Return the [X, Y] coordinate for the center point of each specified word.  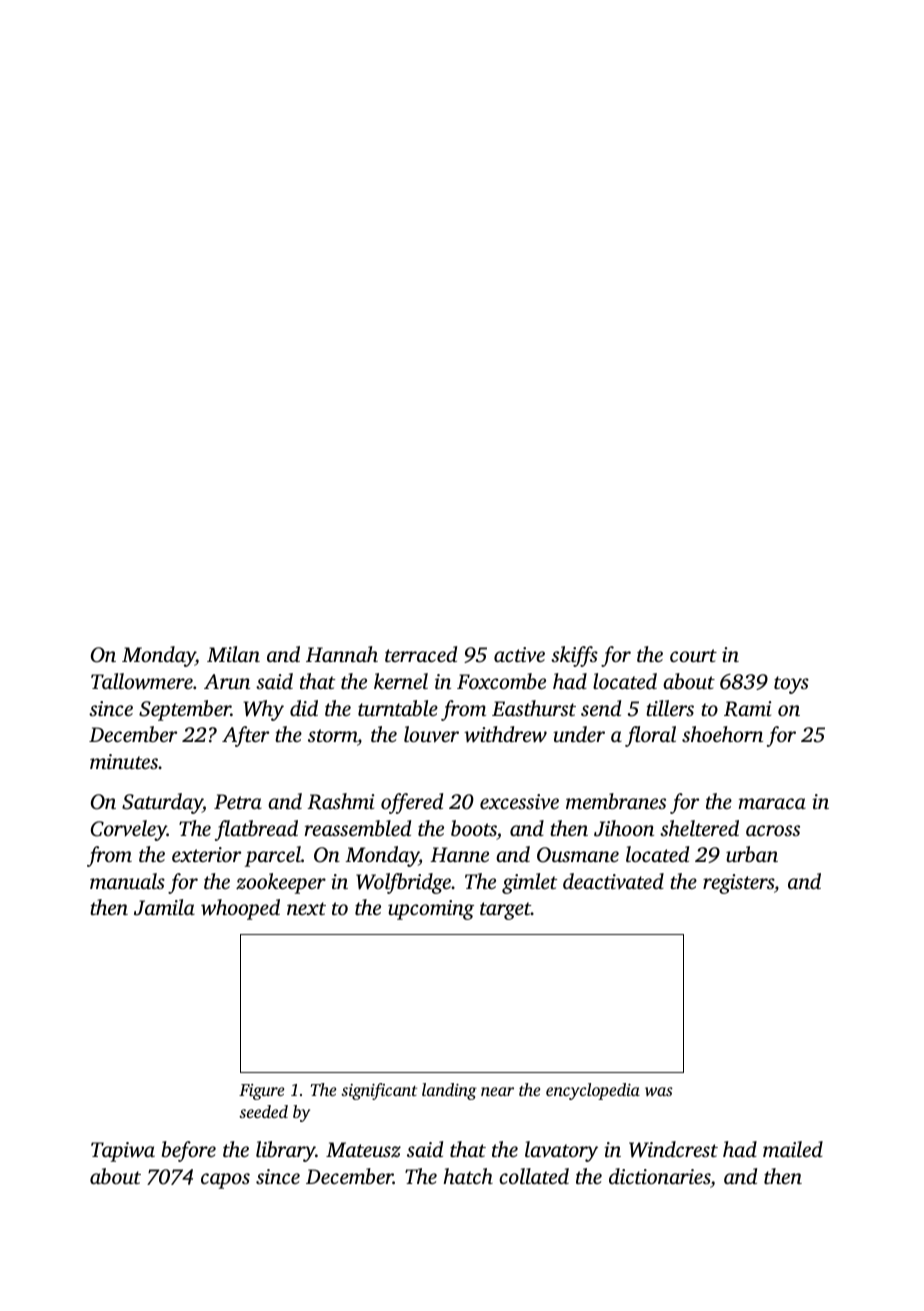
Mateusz [363, 1150]
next [306, 908]
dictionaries [659, 1176]
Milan [233, 654]
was [659, 1091]
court [693, 655]
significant [379, 1091]
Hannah [342, 654]
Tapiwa [123, 1152]
